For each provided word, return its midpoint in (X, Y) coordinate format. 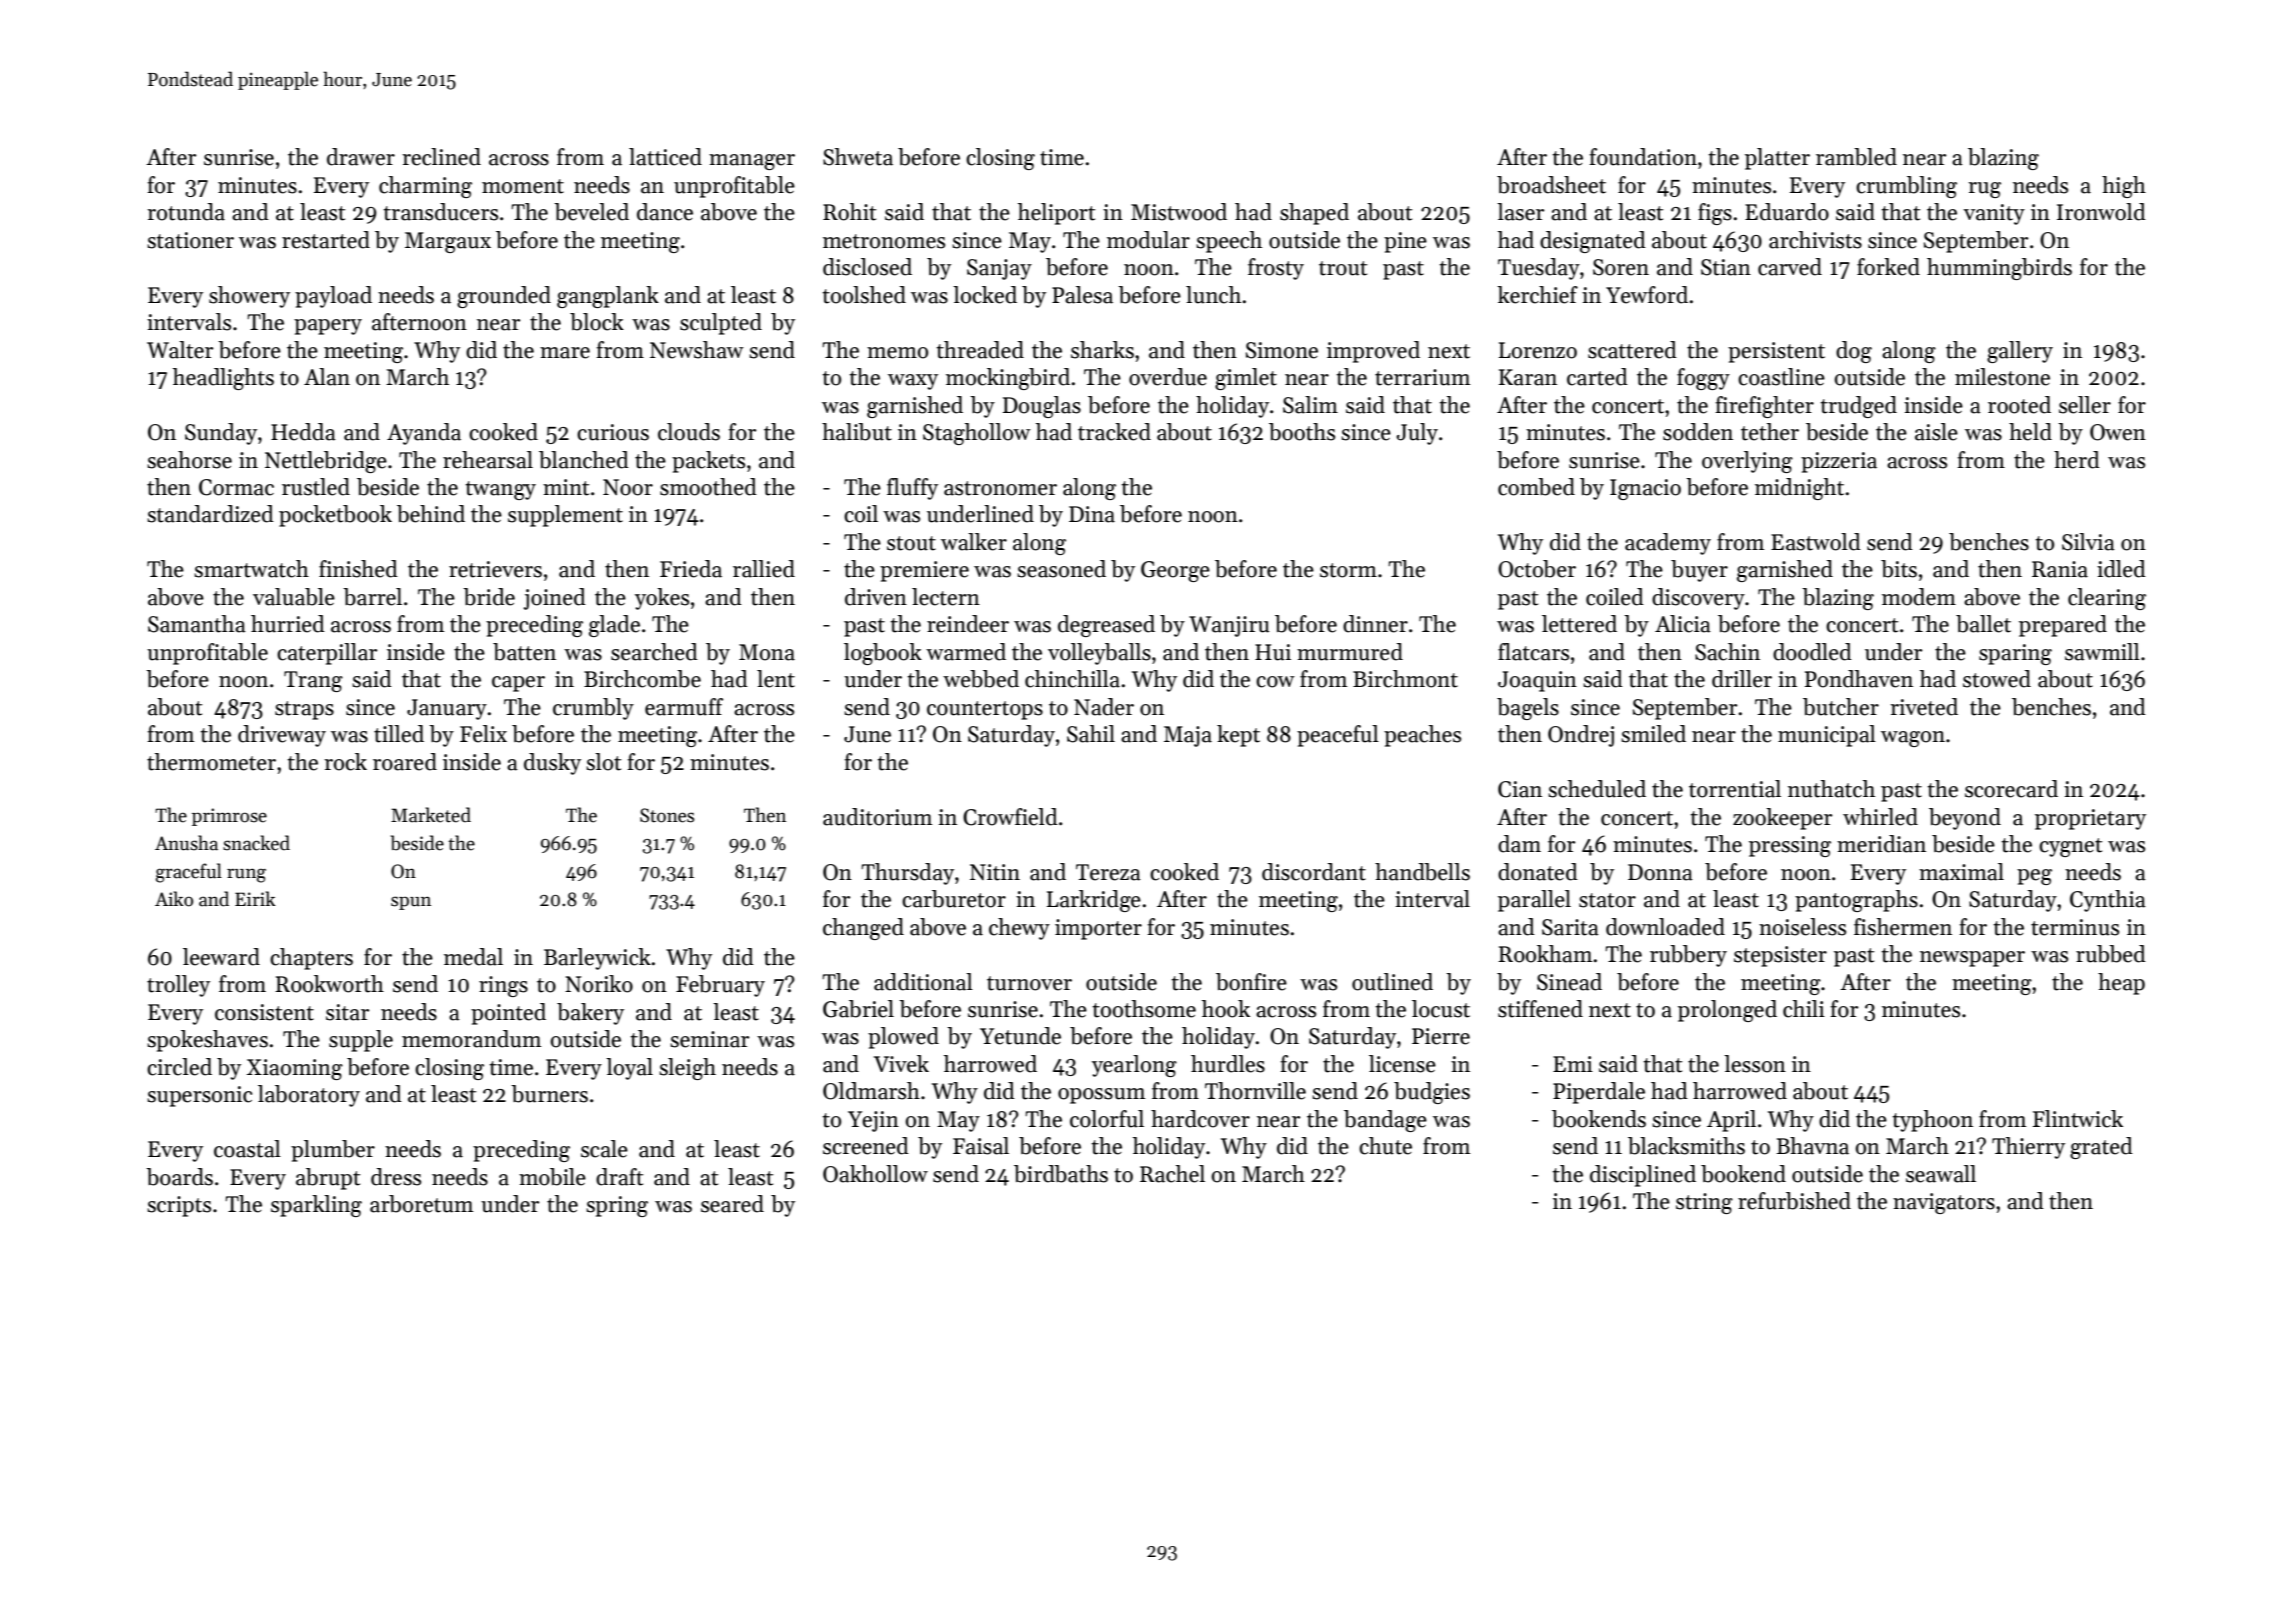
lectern (946, 597)
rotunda (186, 212)
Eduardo (1787, 212)
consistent (264, 1012)
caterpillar (327, 654)
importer (1098, 929)
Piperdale (1599, 1093)
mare (565, 353)
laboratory (309, 1096)
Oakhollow (875, 1174)
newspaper (1972, 959)
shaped (1314, 214)
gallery (2020, 352)
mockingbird (1008, 379)
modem (1919, 597)
